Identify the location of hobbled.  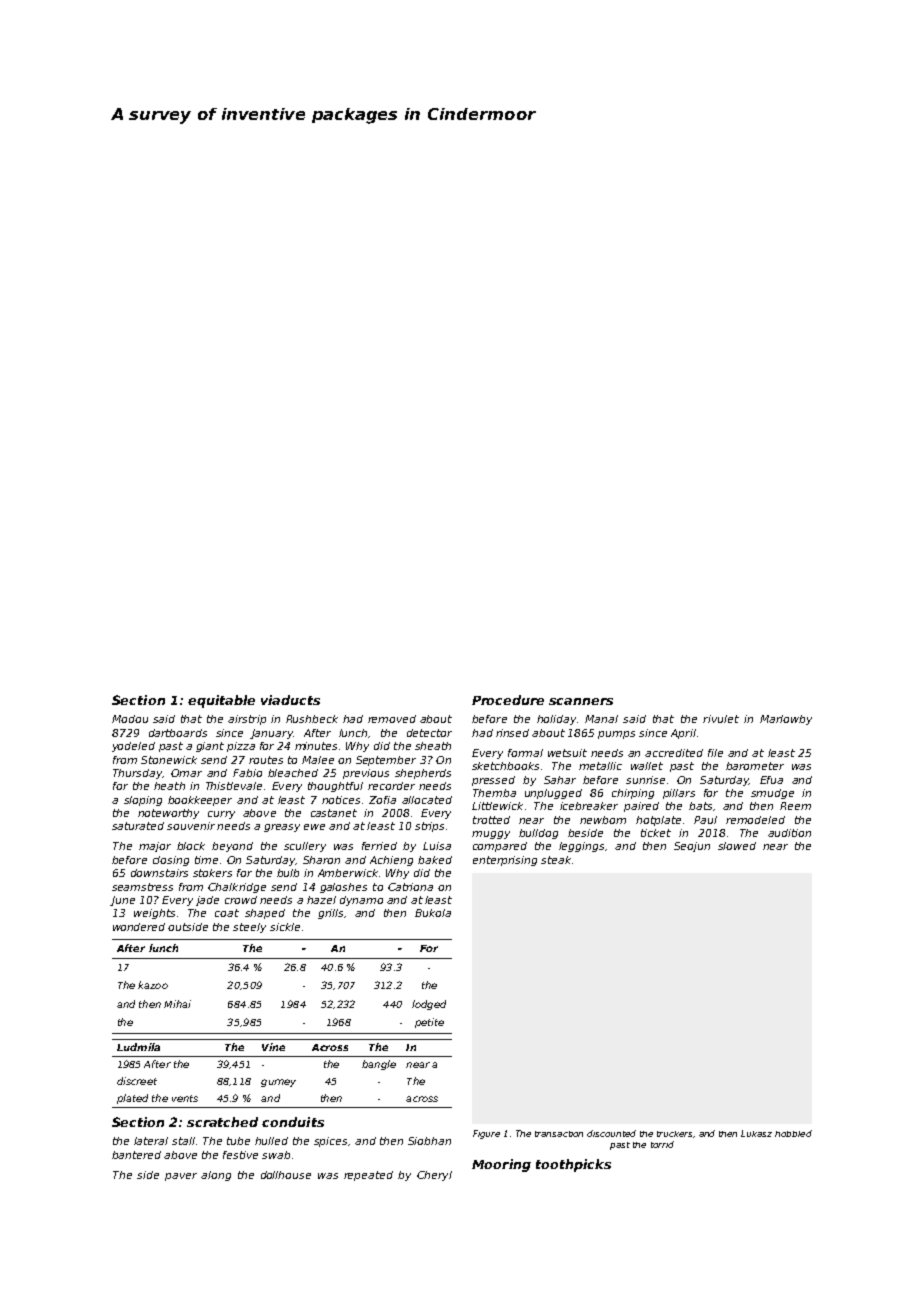
(793, 1133).
